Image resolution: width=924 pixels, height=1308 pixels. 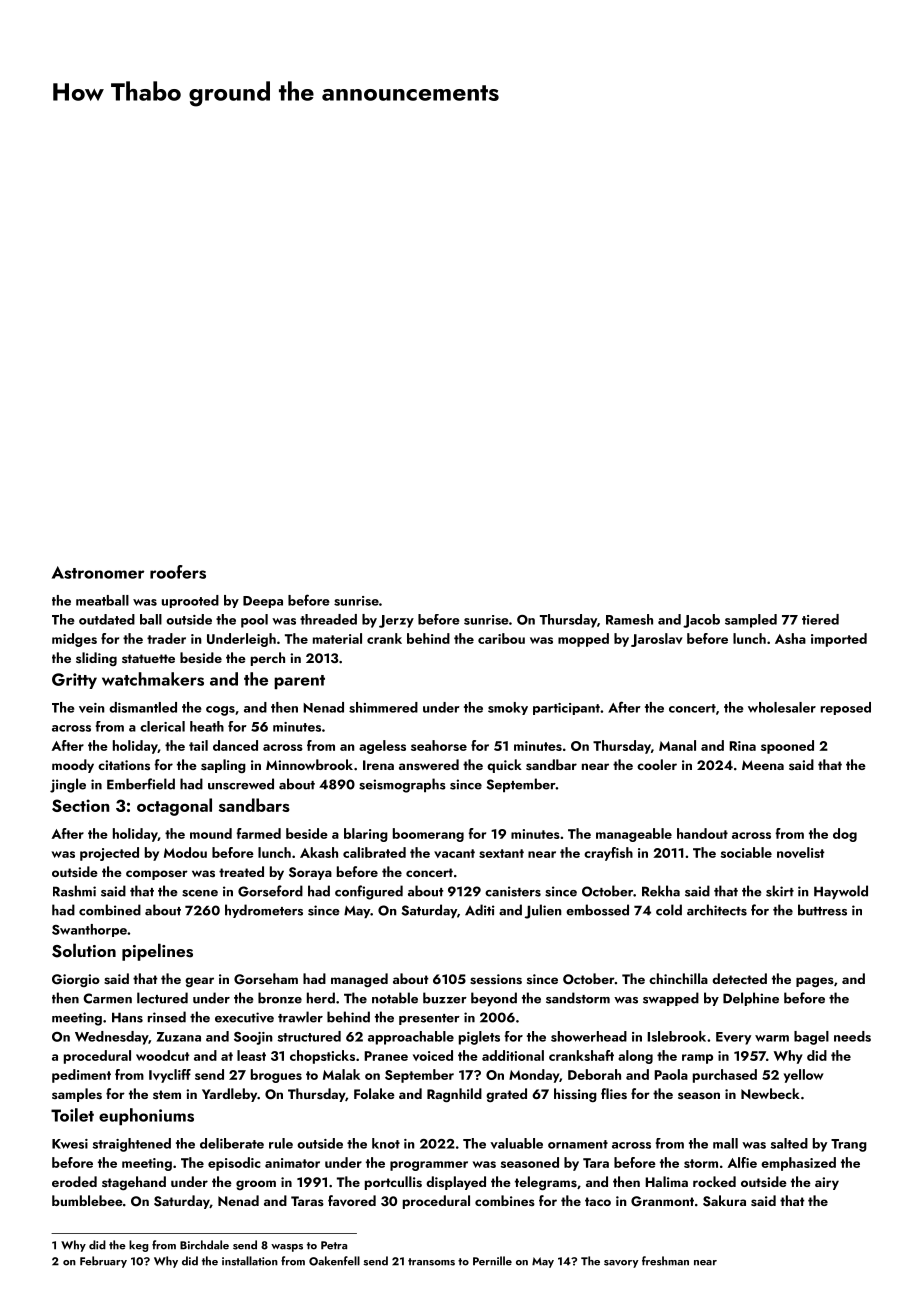 I want to click on roofers, so click(x=178, y=572).
